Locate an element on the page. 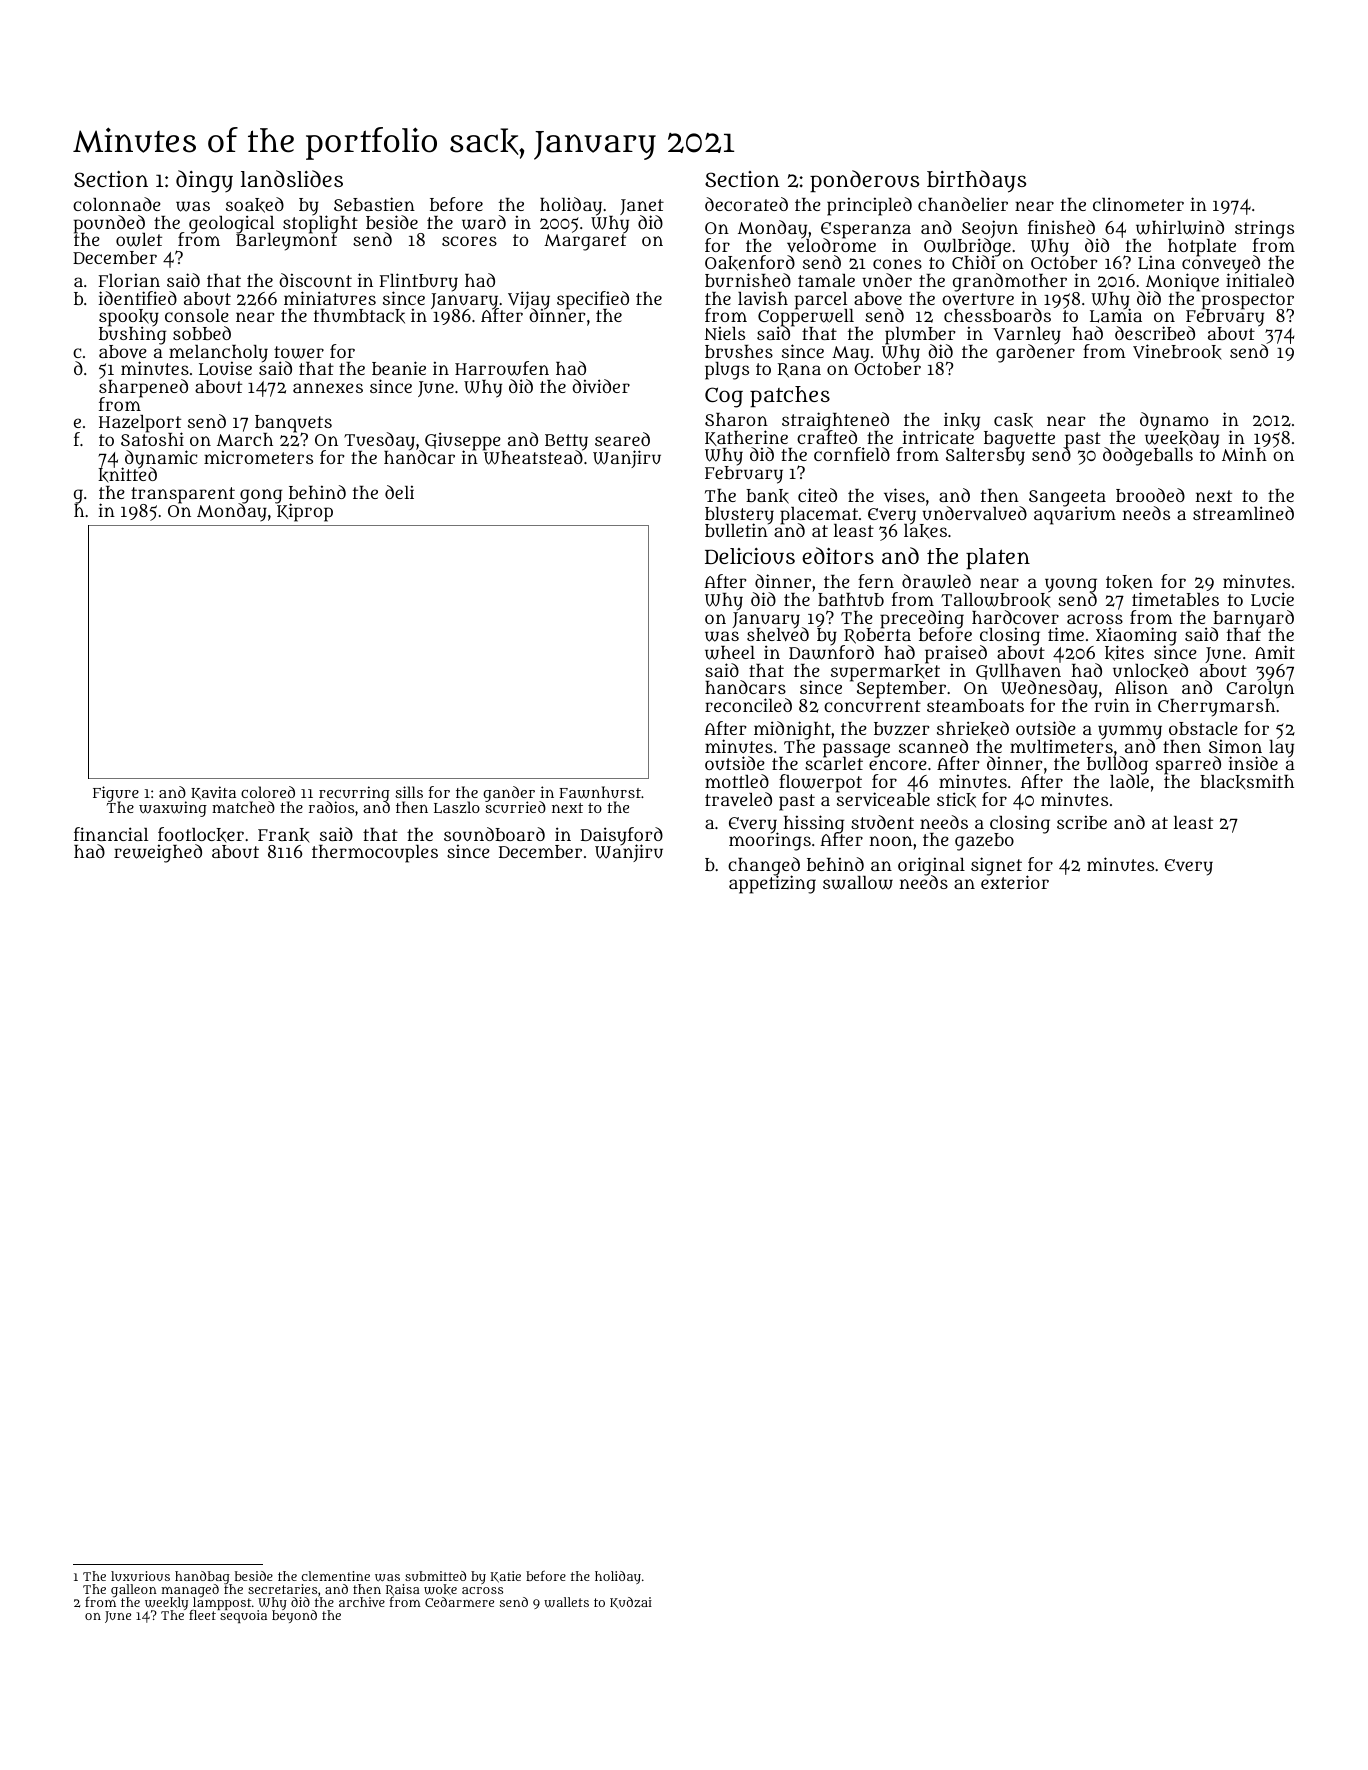 The height and width of the page is (1770, 1368). luxurious is located at coordinates (140, 1576).
